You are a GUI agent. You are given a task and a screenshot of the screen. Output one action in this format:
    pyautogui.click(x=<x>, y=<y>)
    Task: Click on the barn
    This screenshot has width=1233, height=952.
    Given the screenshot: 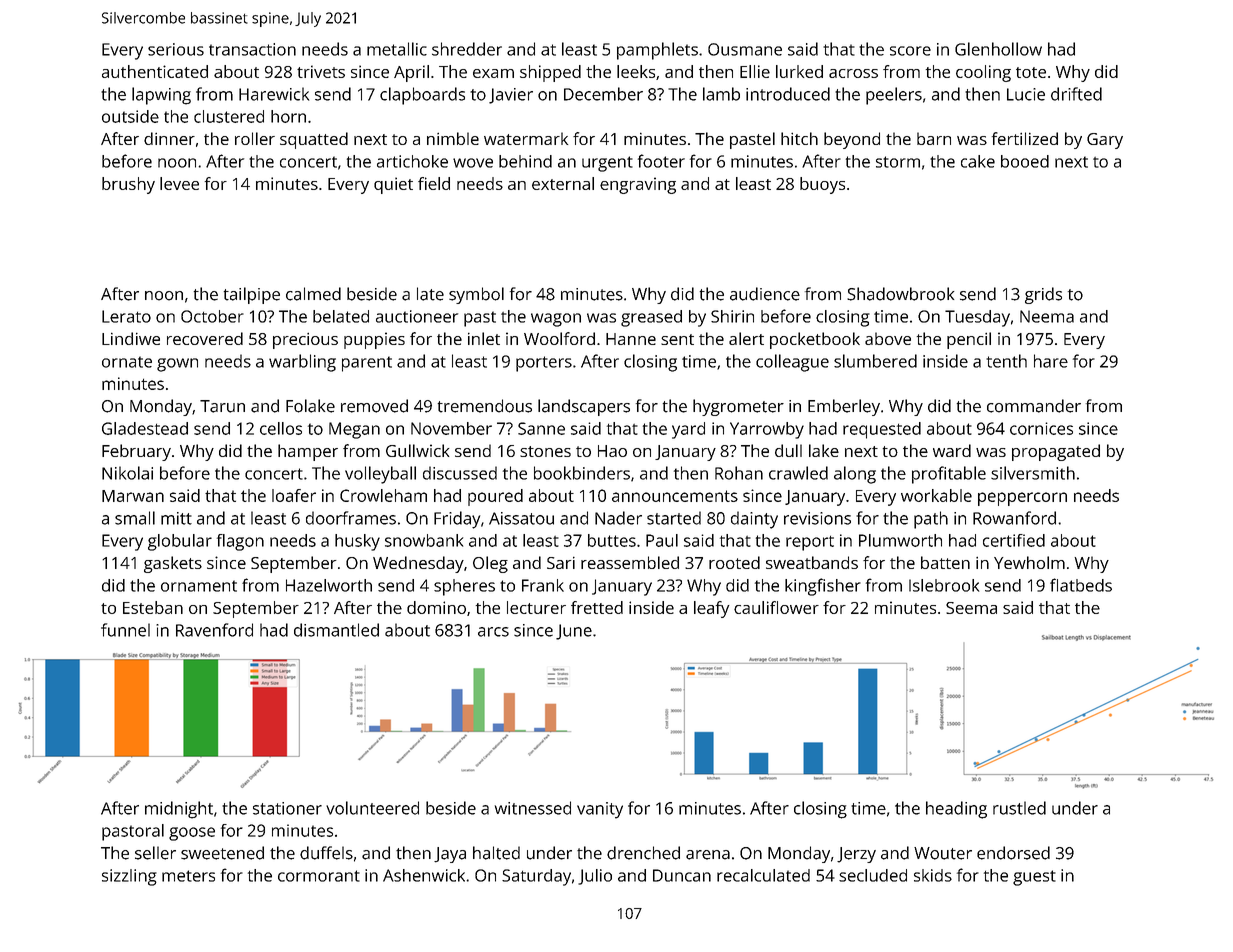 What is the action you would take?
    pyautogui.click(x=934, y=138)
